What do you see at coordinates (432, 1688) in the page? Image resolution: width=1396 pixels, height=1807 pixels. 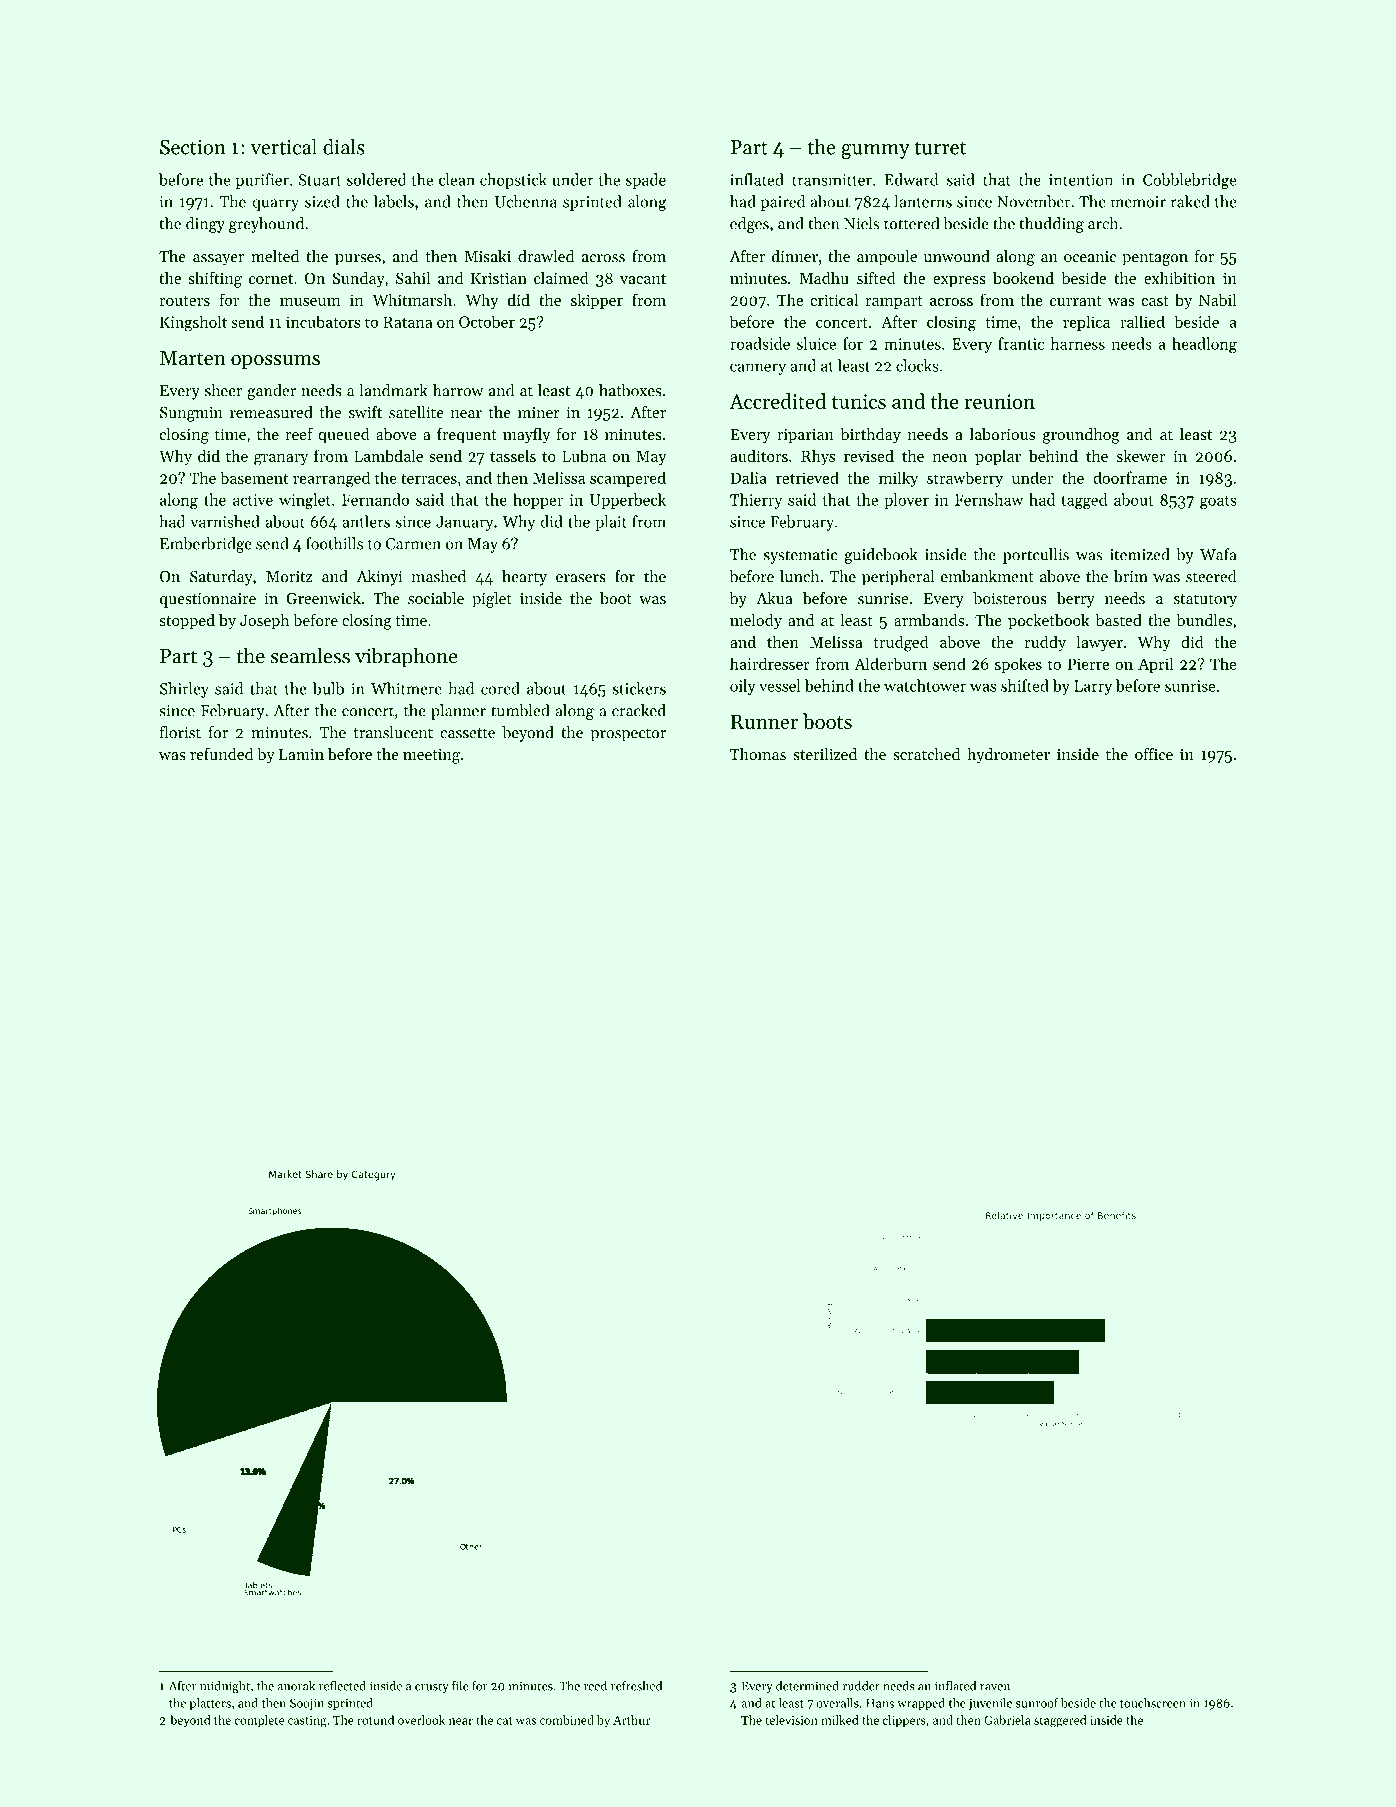 I see `crusty` at bounding box center [432, 1688].
